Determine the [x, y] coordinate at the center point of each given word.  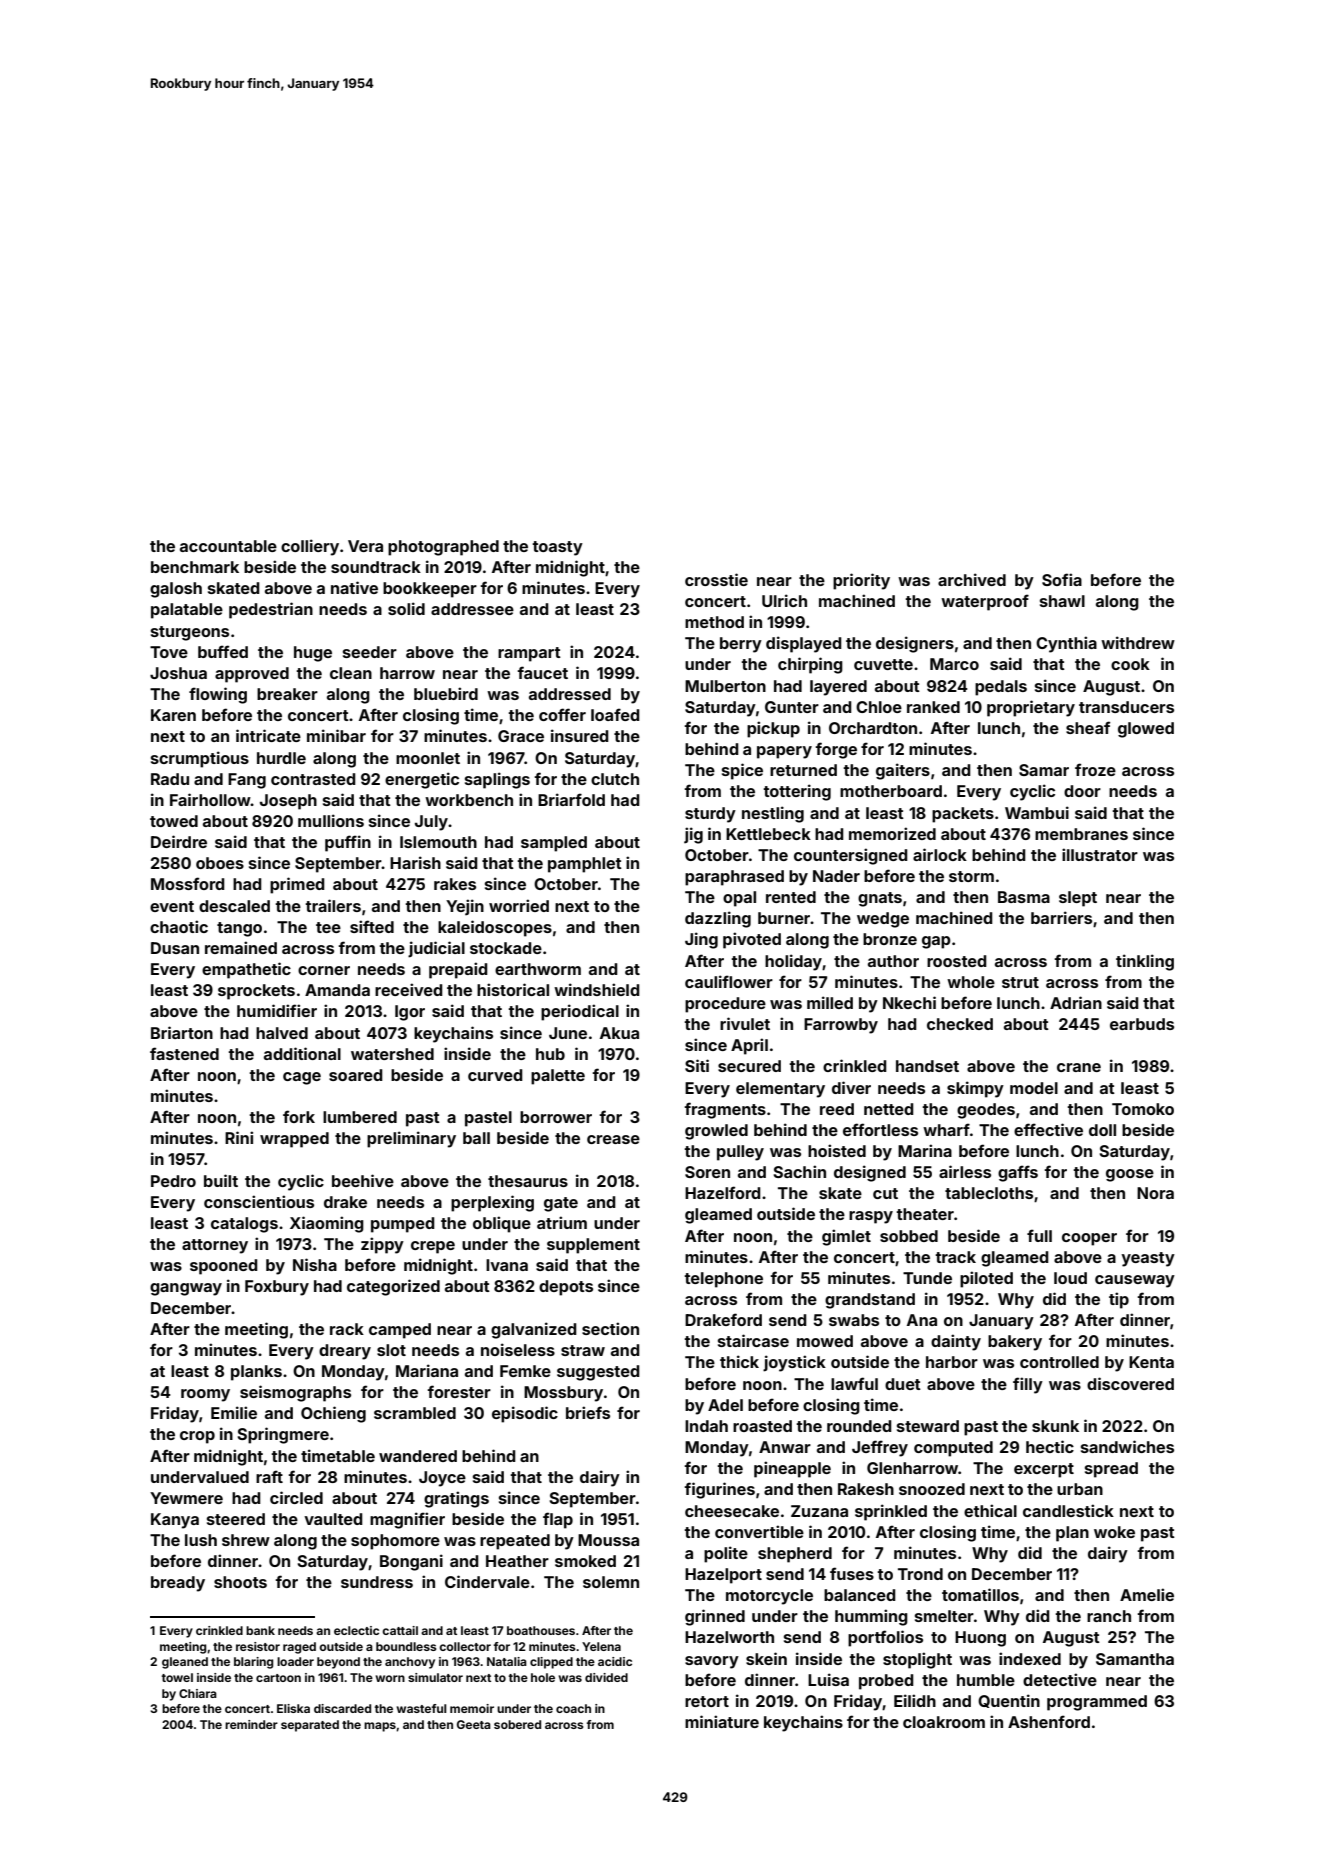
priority [861, 581]
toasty [557, 548]
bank [260, 1630]
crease [613, 1139]
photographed [443, 548]
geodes [986, 1111]
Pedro [173, 1181]
